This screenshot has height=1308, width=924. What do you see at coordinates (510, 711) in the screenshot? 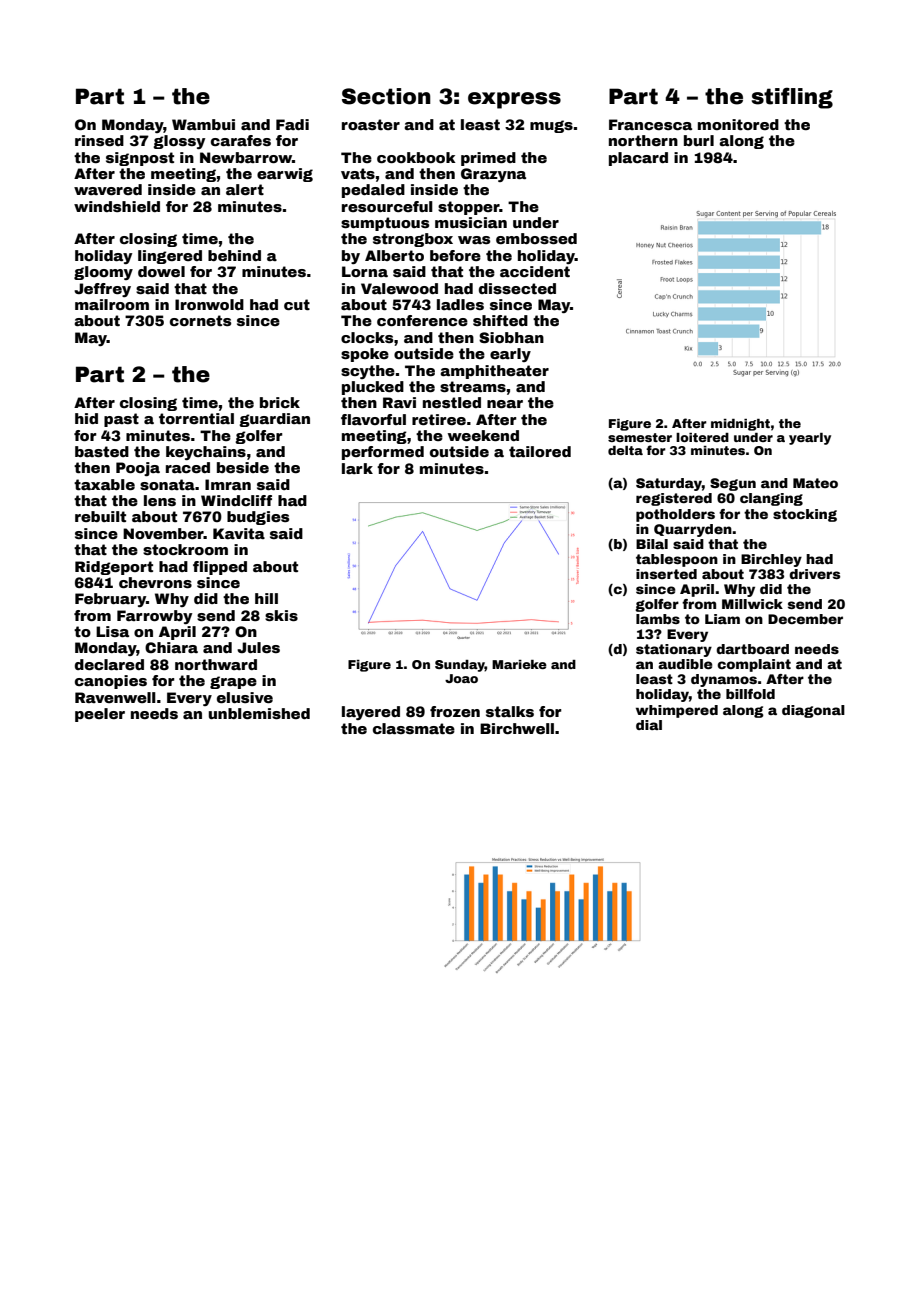
I see `stalks` at bounding box center [510, 711].
